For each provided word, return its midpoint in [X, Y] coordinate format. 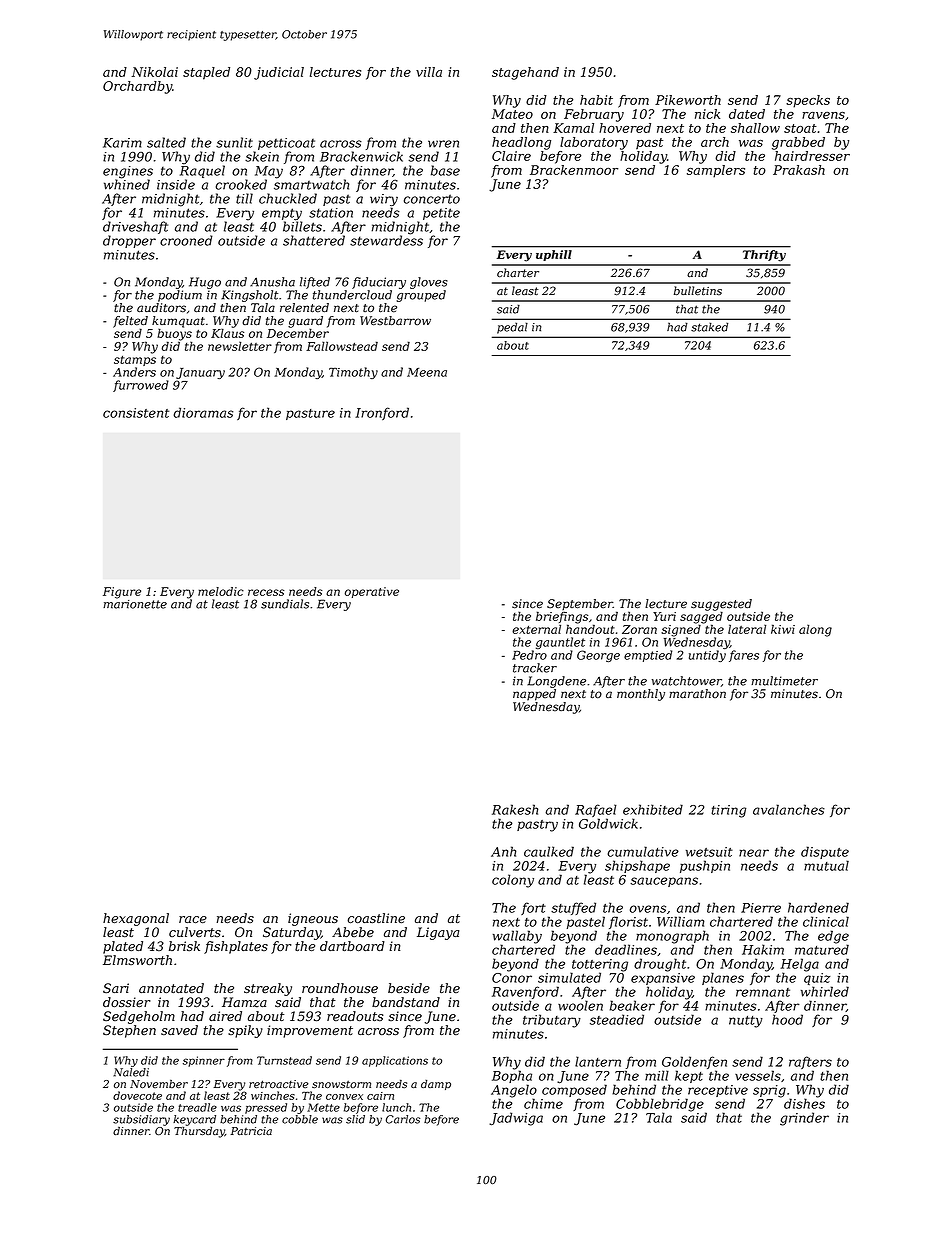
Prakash [799, 170]
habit [596, 100]
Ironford [382, 413]
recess [266, 592]
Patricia [251, 1131]
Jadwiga [516, 1119]
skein [262, 156]
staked [709, 327]
